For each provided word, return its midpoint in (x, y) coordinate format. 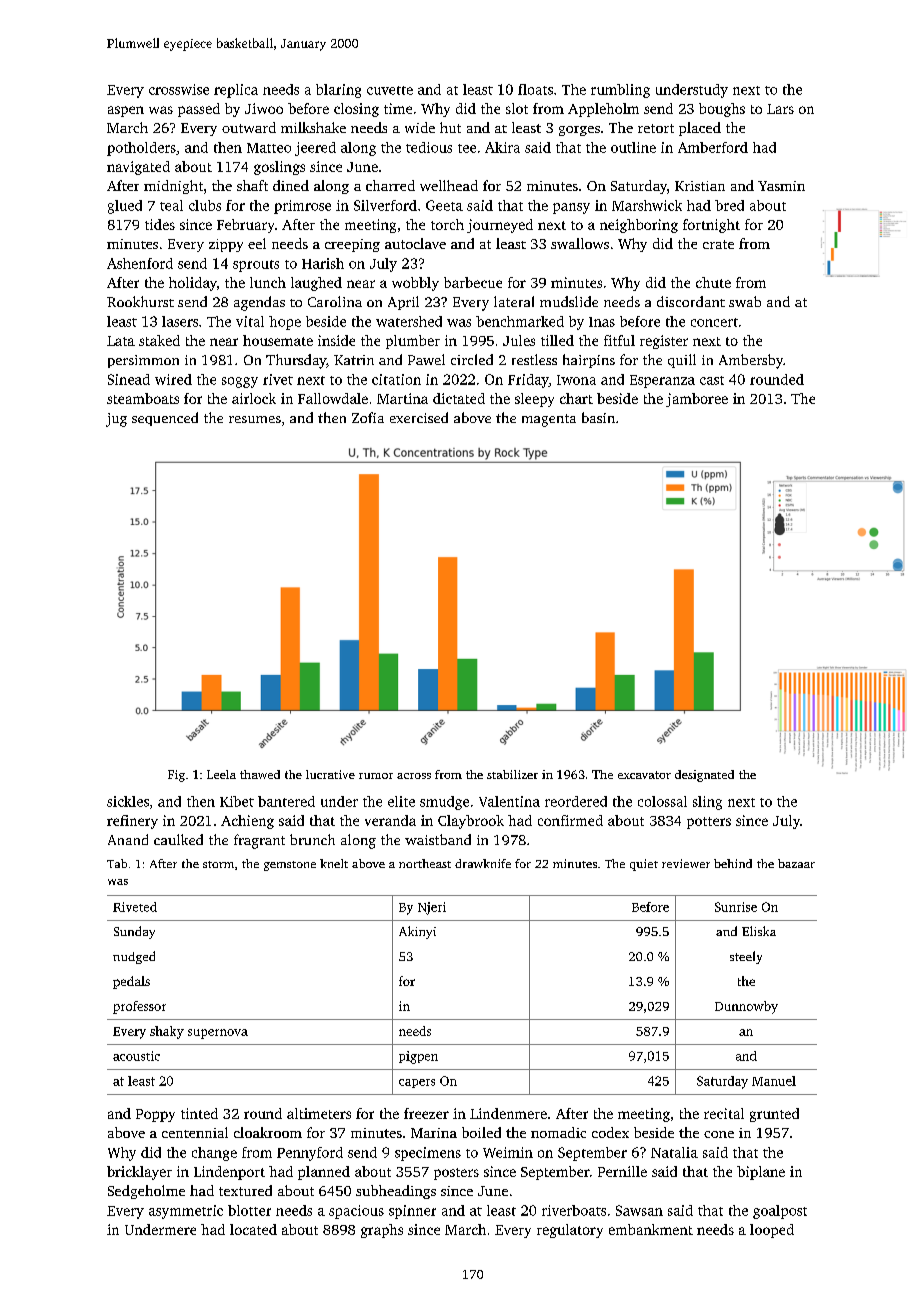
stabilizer (512, 774)
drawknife (483, 863)
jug (116, 420)
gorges (579, 131)
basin (598, 417)
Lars (780, 109)
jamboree (697, 400)
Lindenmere (508, 1113)
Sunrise (736, 907)
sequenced (165, 419)
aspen (126, 111)
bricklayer (139, 1173)
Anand (128, 839)
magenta (549, 420)
